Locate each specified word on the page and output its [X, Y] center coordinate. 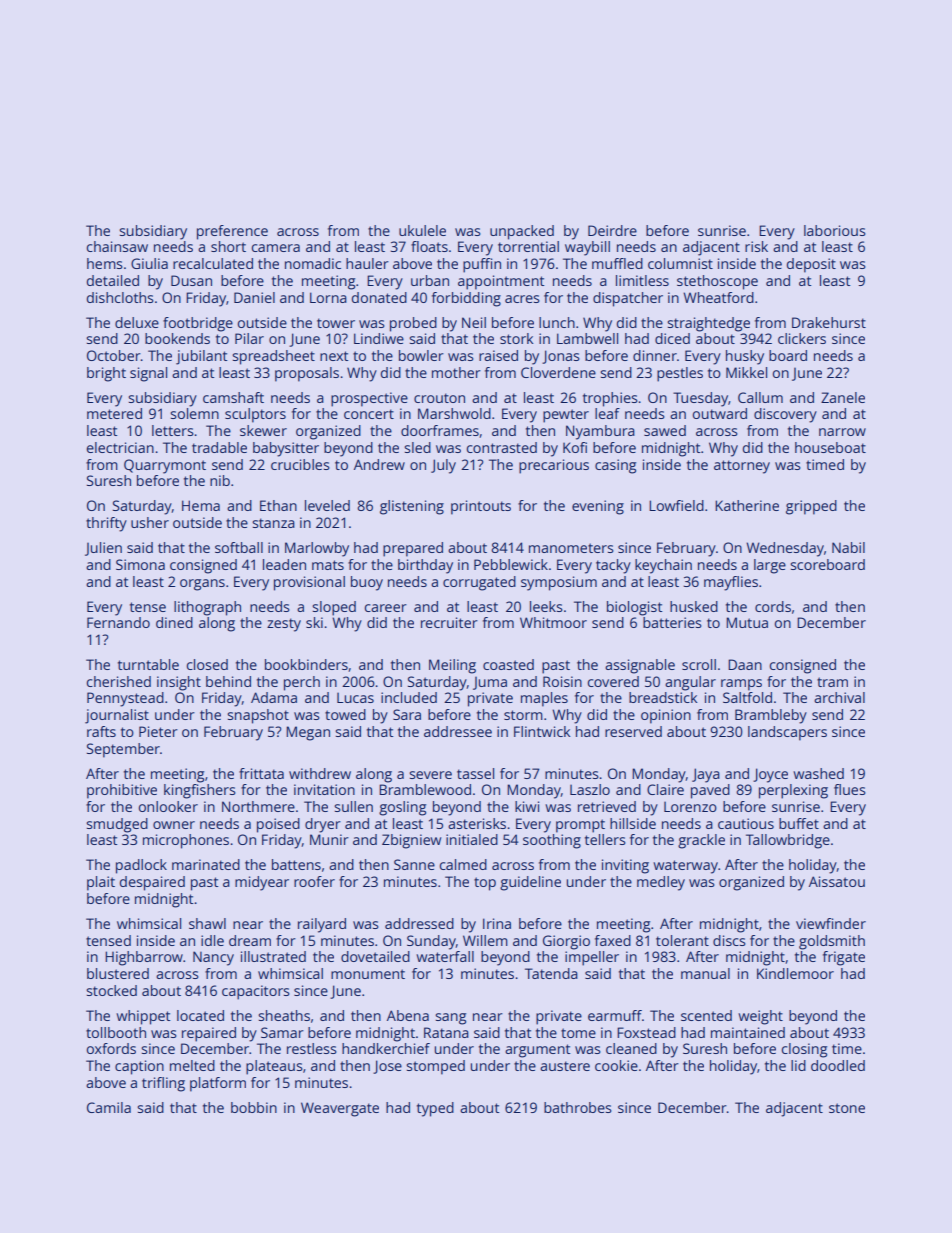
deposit [811, 265]
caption [139, 1067]
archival [839, 697]
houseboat [830, 447]
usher [150, 522]
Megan [308, 733]
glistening [412, 507]
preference [232, 232]
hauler [367, 263]
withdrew [320, 773]
